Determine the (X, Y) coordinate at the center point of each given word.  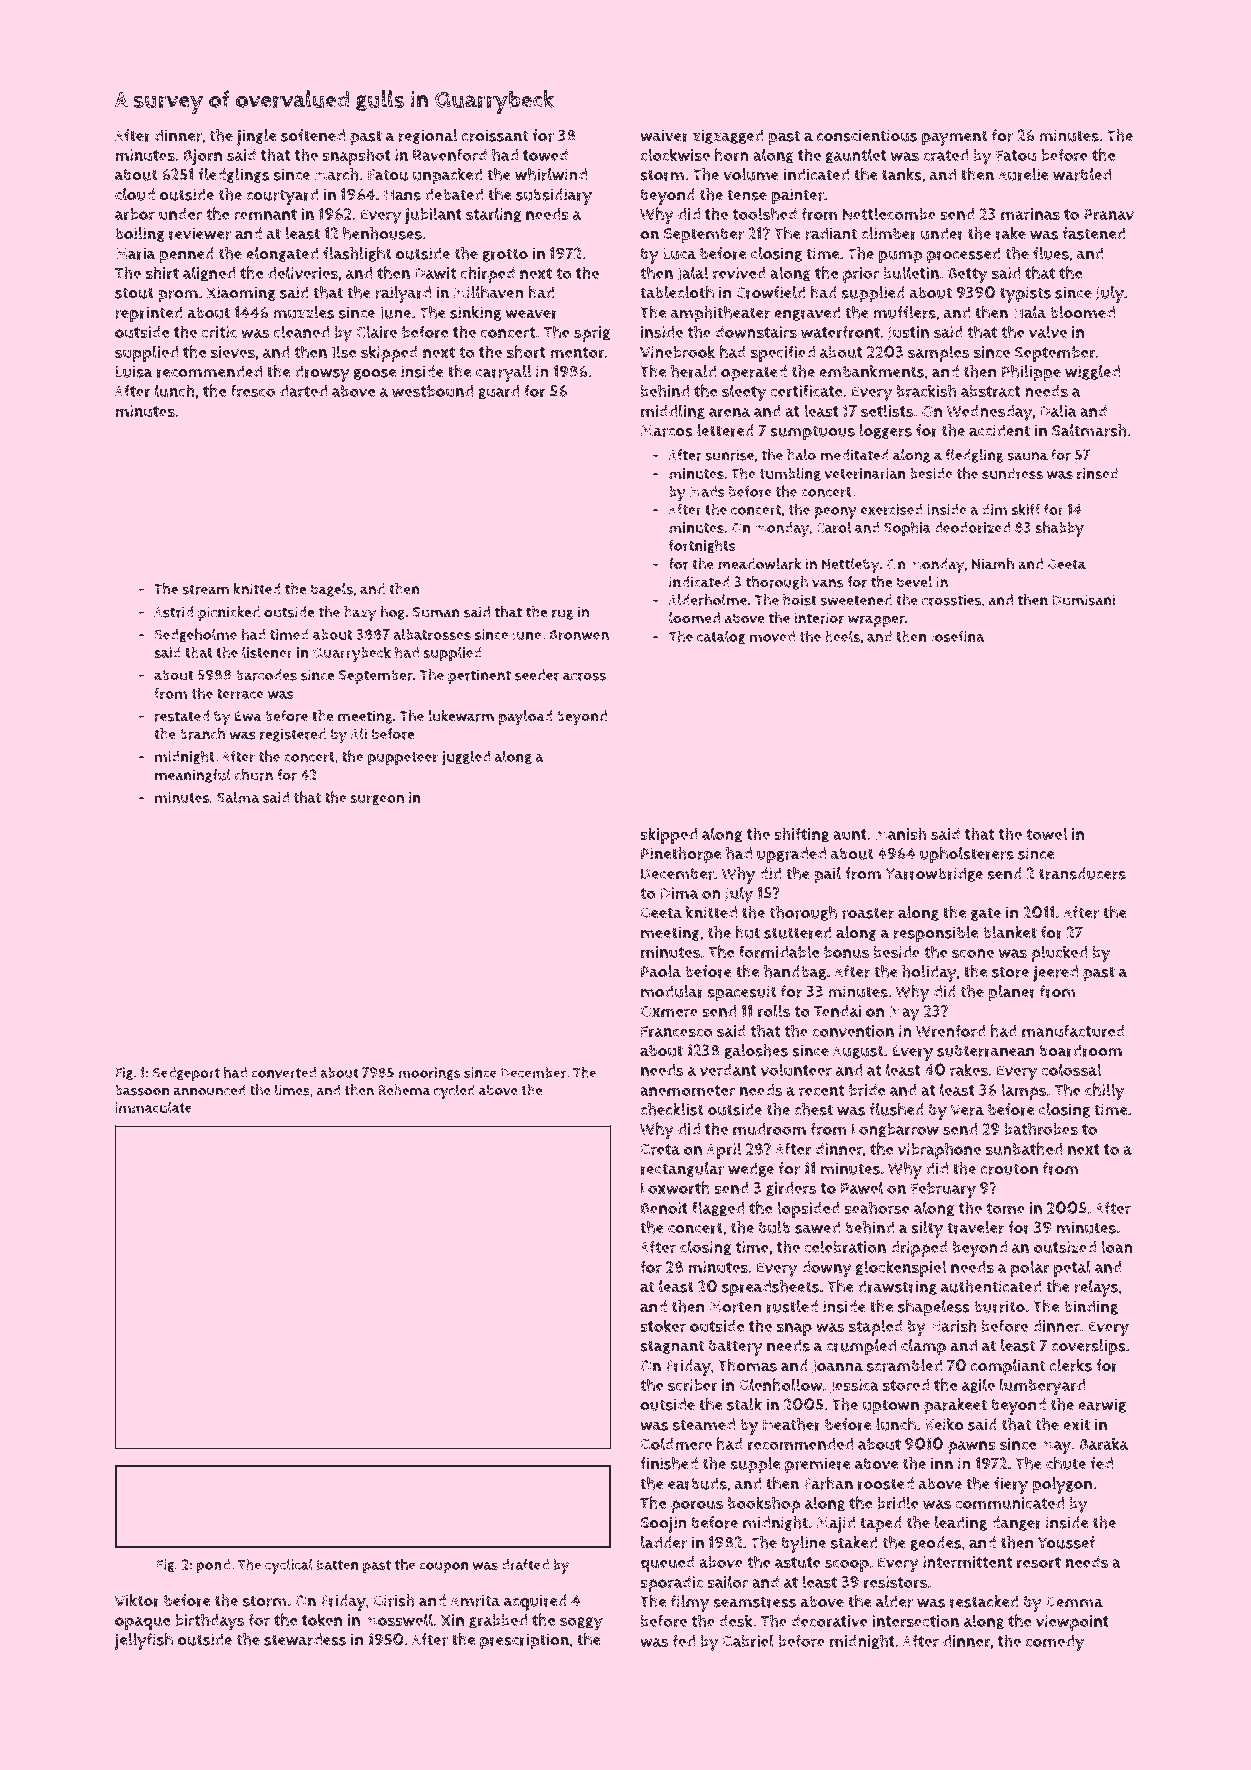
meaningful (193, 776)
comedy (1055, 1643)
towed (545, 155)
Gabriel (748, 1641)
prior (861, 275)
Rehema (404, 1090)
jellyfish (143, 1641)
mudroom (769, 1129)
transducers (1082, 873)
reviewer (200, 233)
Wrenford (951, 1031)
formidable (779, 952)
